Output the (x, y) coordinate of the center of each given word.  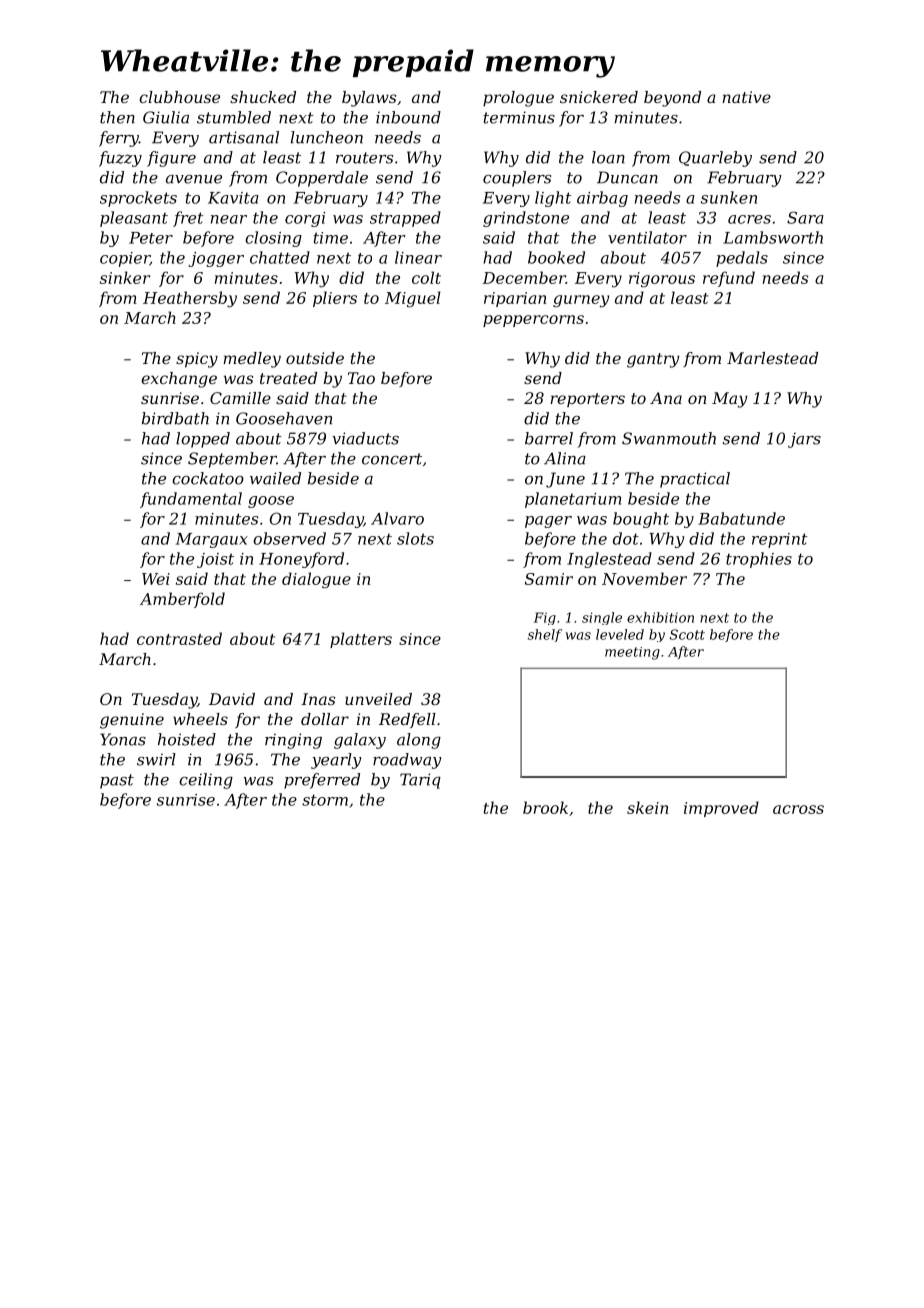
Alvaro (397, 518)
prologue (518, 99)
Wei (156, 579)
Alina (565, 458)
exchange (179, 380)
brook (545, 807)
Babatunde (741, 518)
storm (325, 800)
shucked (263, 97)
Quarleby (715, 159)
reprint (780, 540)
